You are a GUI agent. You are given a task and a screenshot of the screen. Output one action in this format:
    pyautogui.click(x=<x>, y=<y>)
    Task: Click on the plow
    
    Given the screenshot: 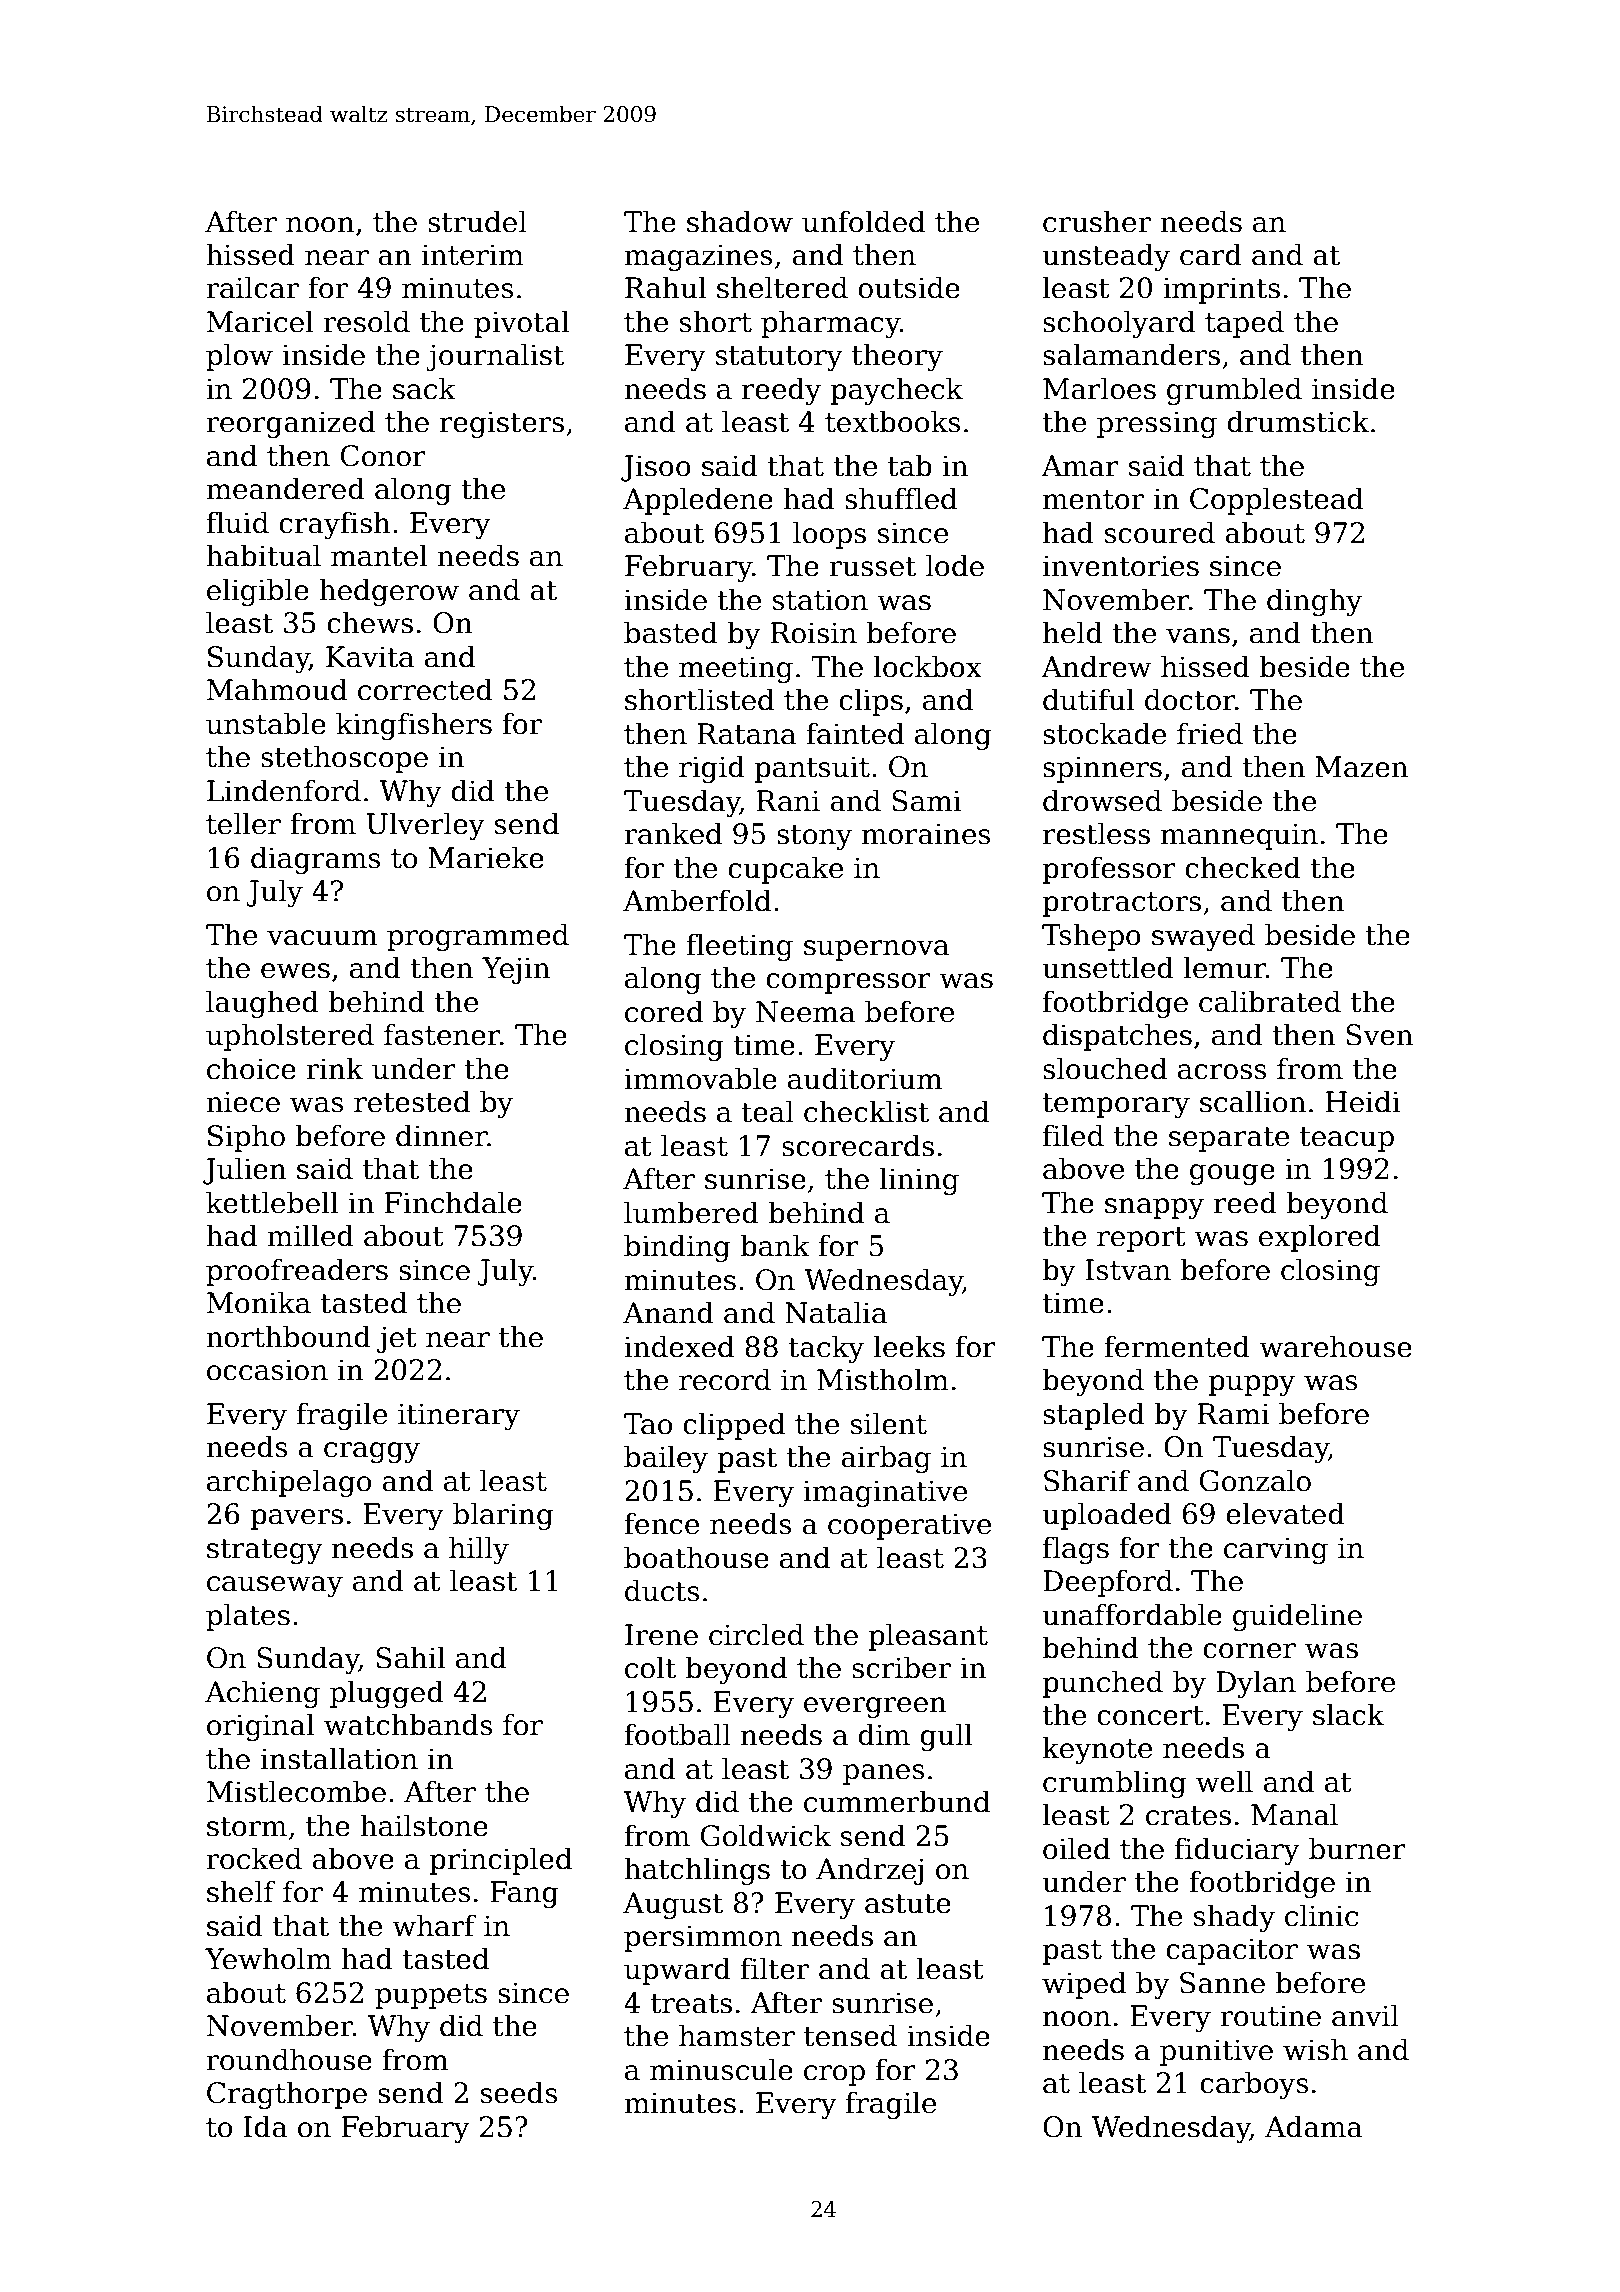 What is the action you would take?
    pyautogui.click(x=239, y=357)
